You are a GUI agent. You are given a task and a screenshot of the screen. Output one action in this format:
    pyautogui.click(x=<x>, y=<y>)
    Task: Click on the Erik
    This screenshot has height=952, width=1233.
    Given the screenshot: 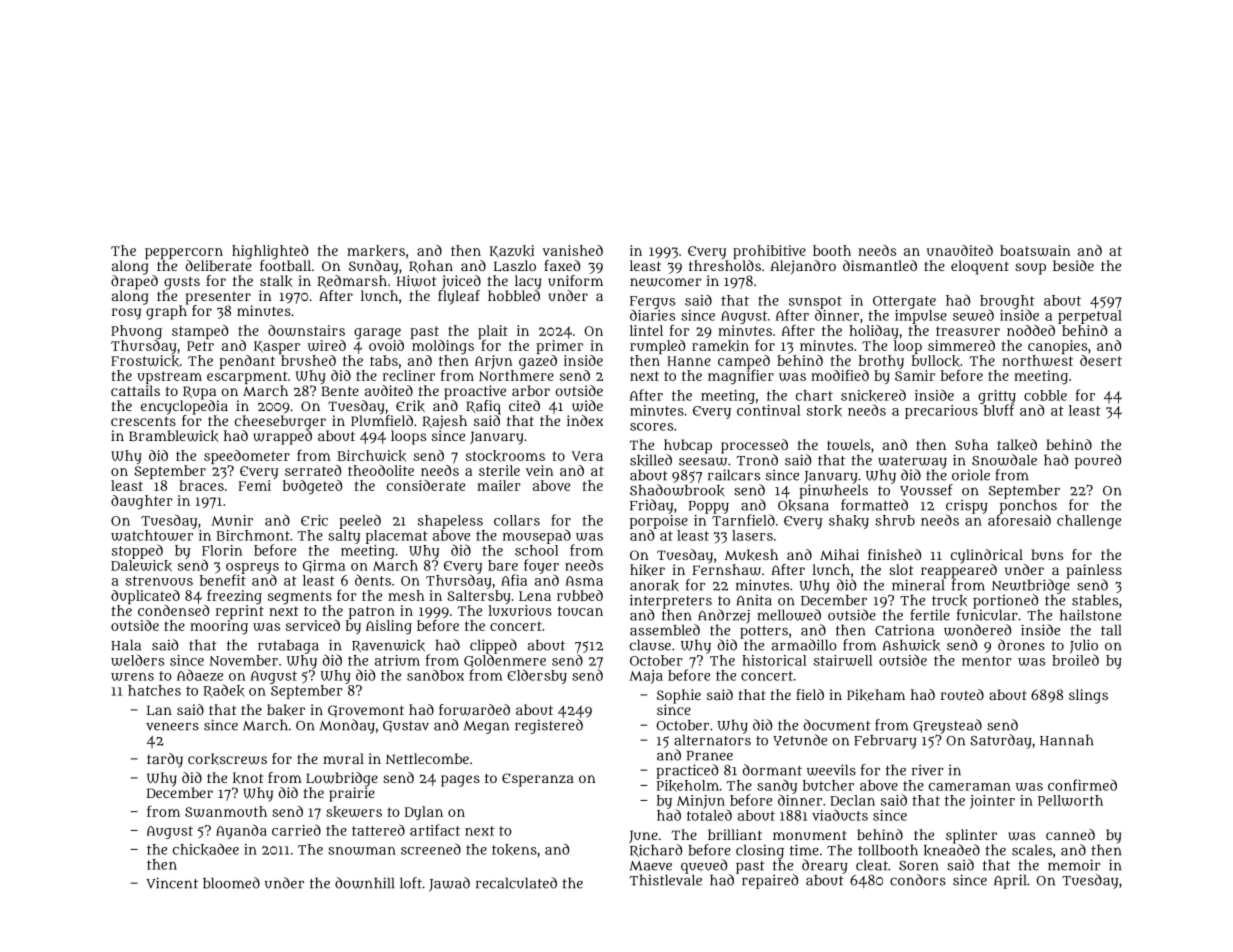 What is the action you would take?
    pyautogui.click(x=410, y=406)
